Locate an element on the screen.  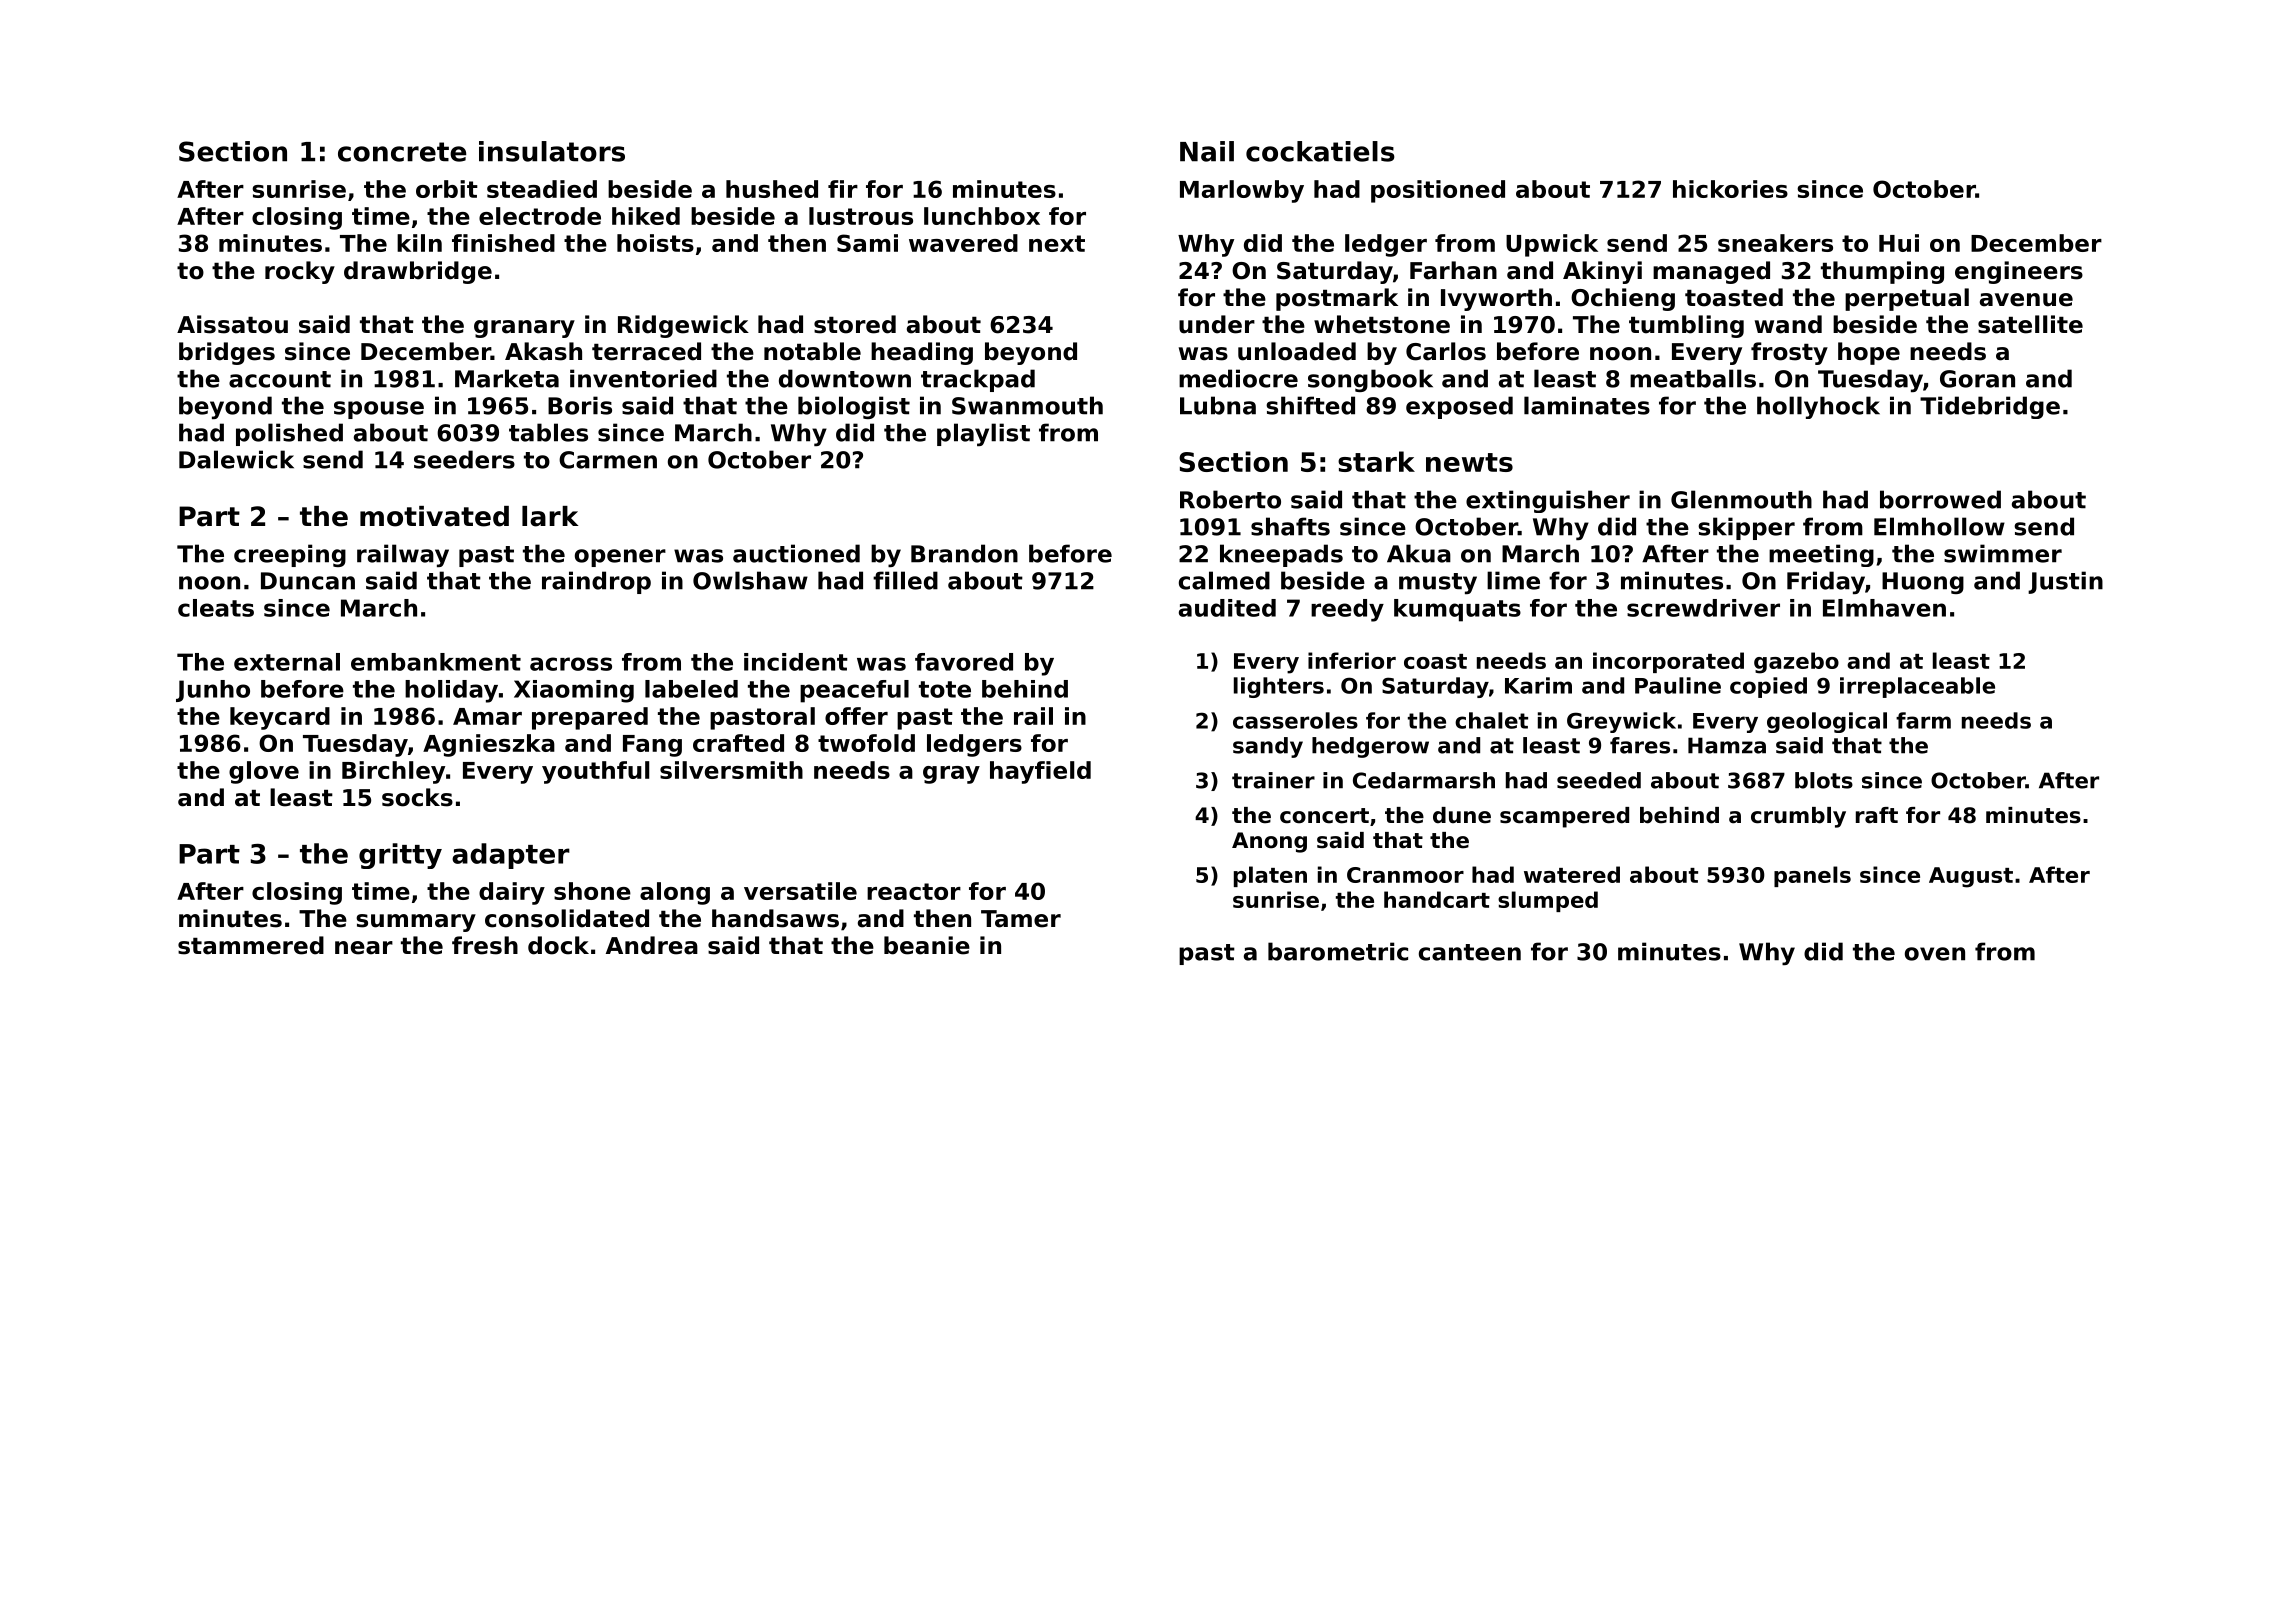
Aissatou is located at coordinates (232, 324).
